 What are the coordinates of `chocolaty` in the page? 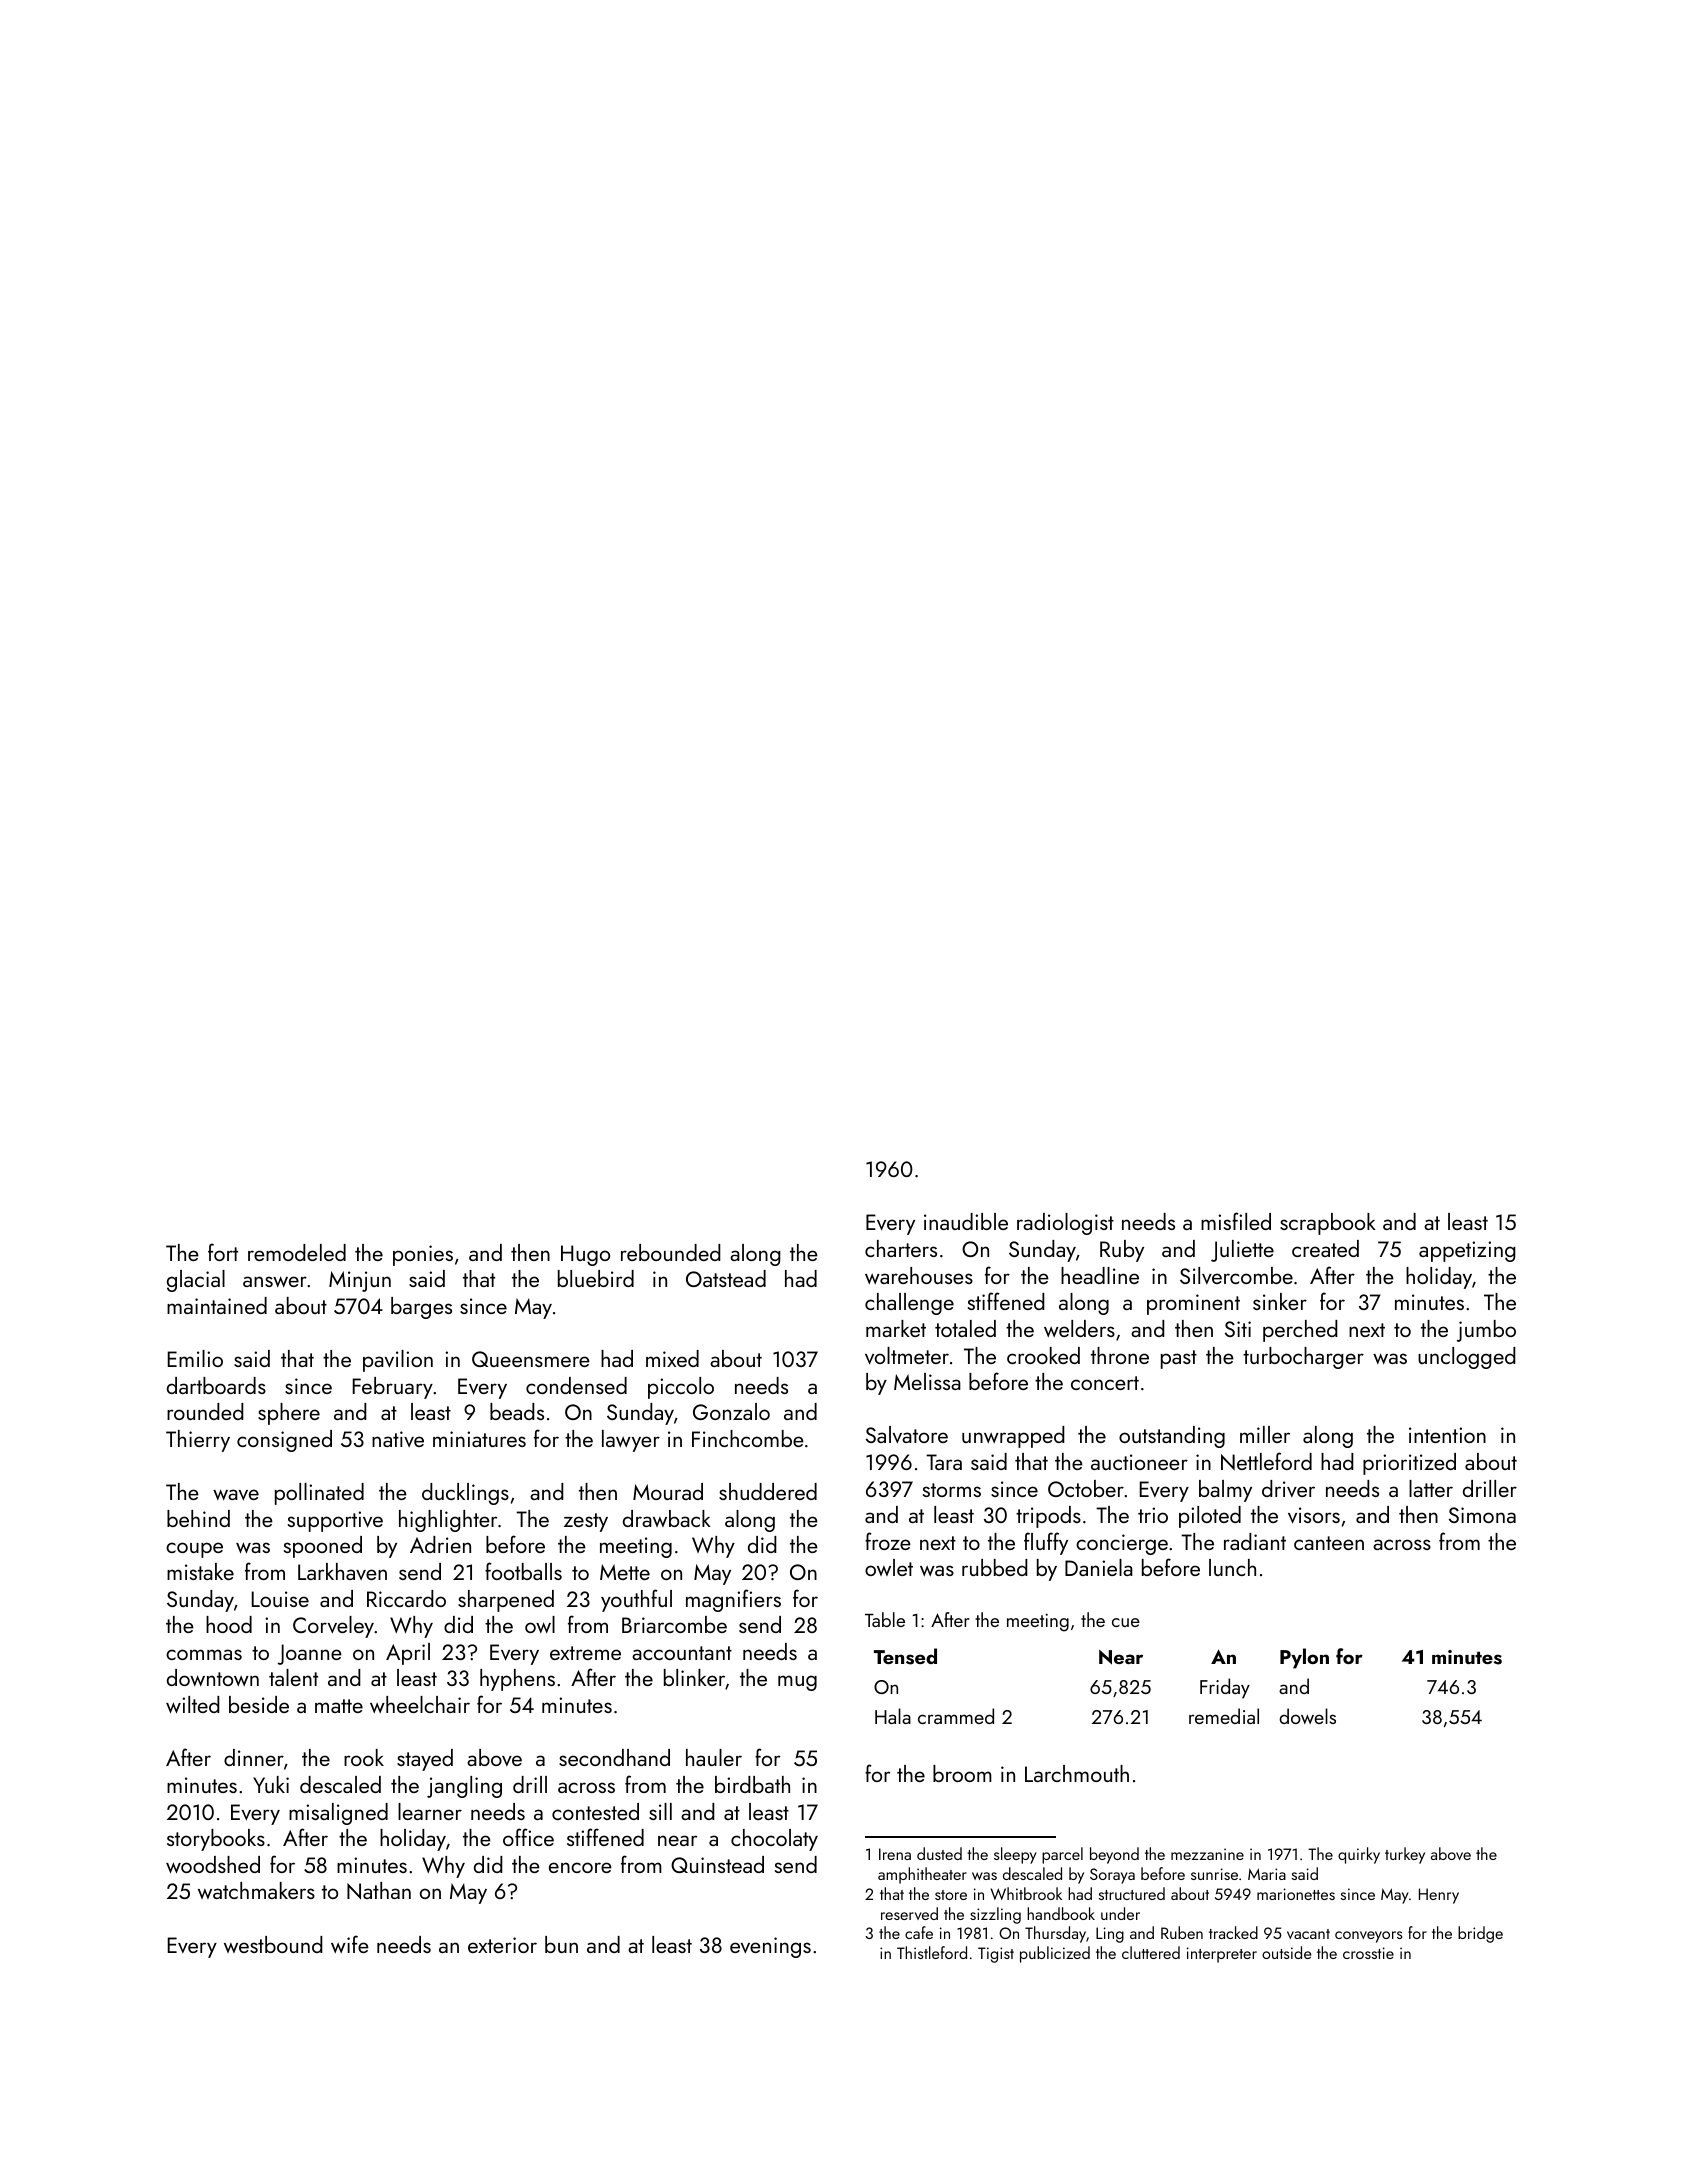 It's located at (774, 1840).
